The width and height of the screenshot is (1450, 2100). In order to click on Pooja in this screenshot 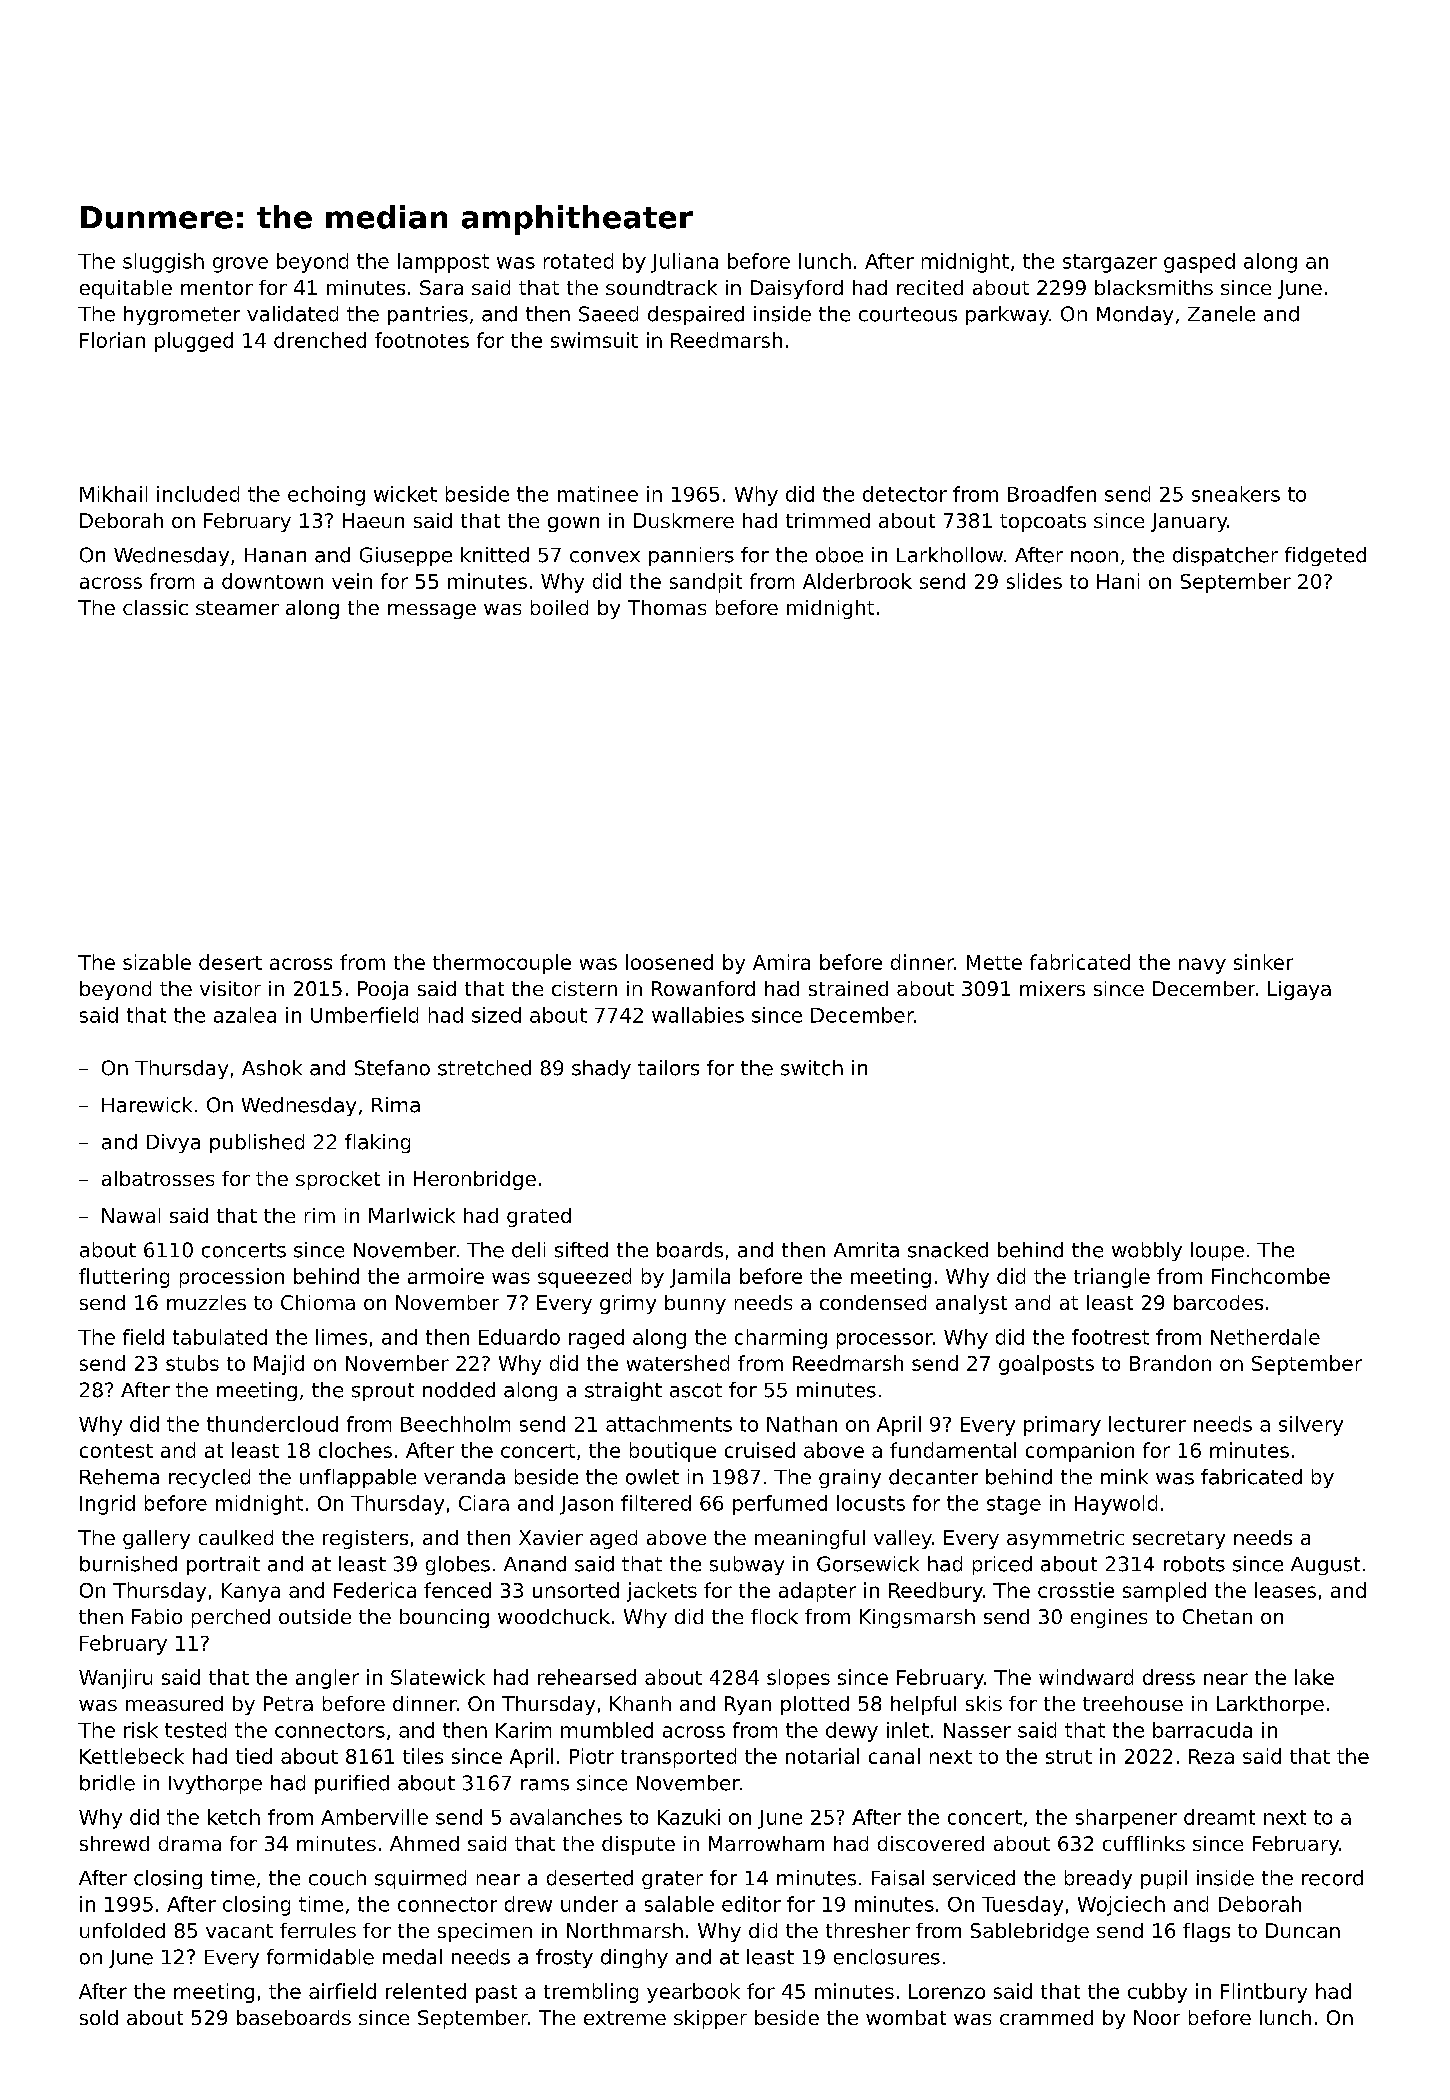, I will do `click(383, 990)`.
